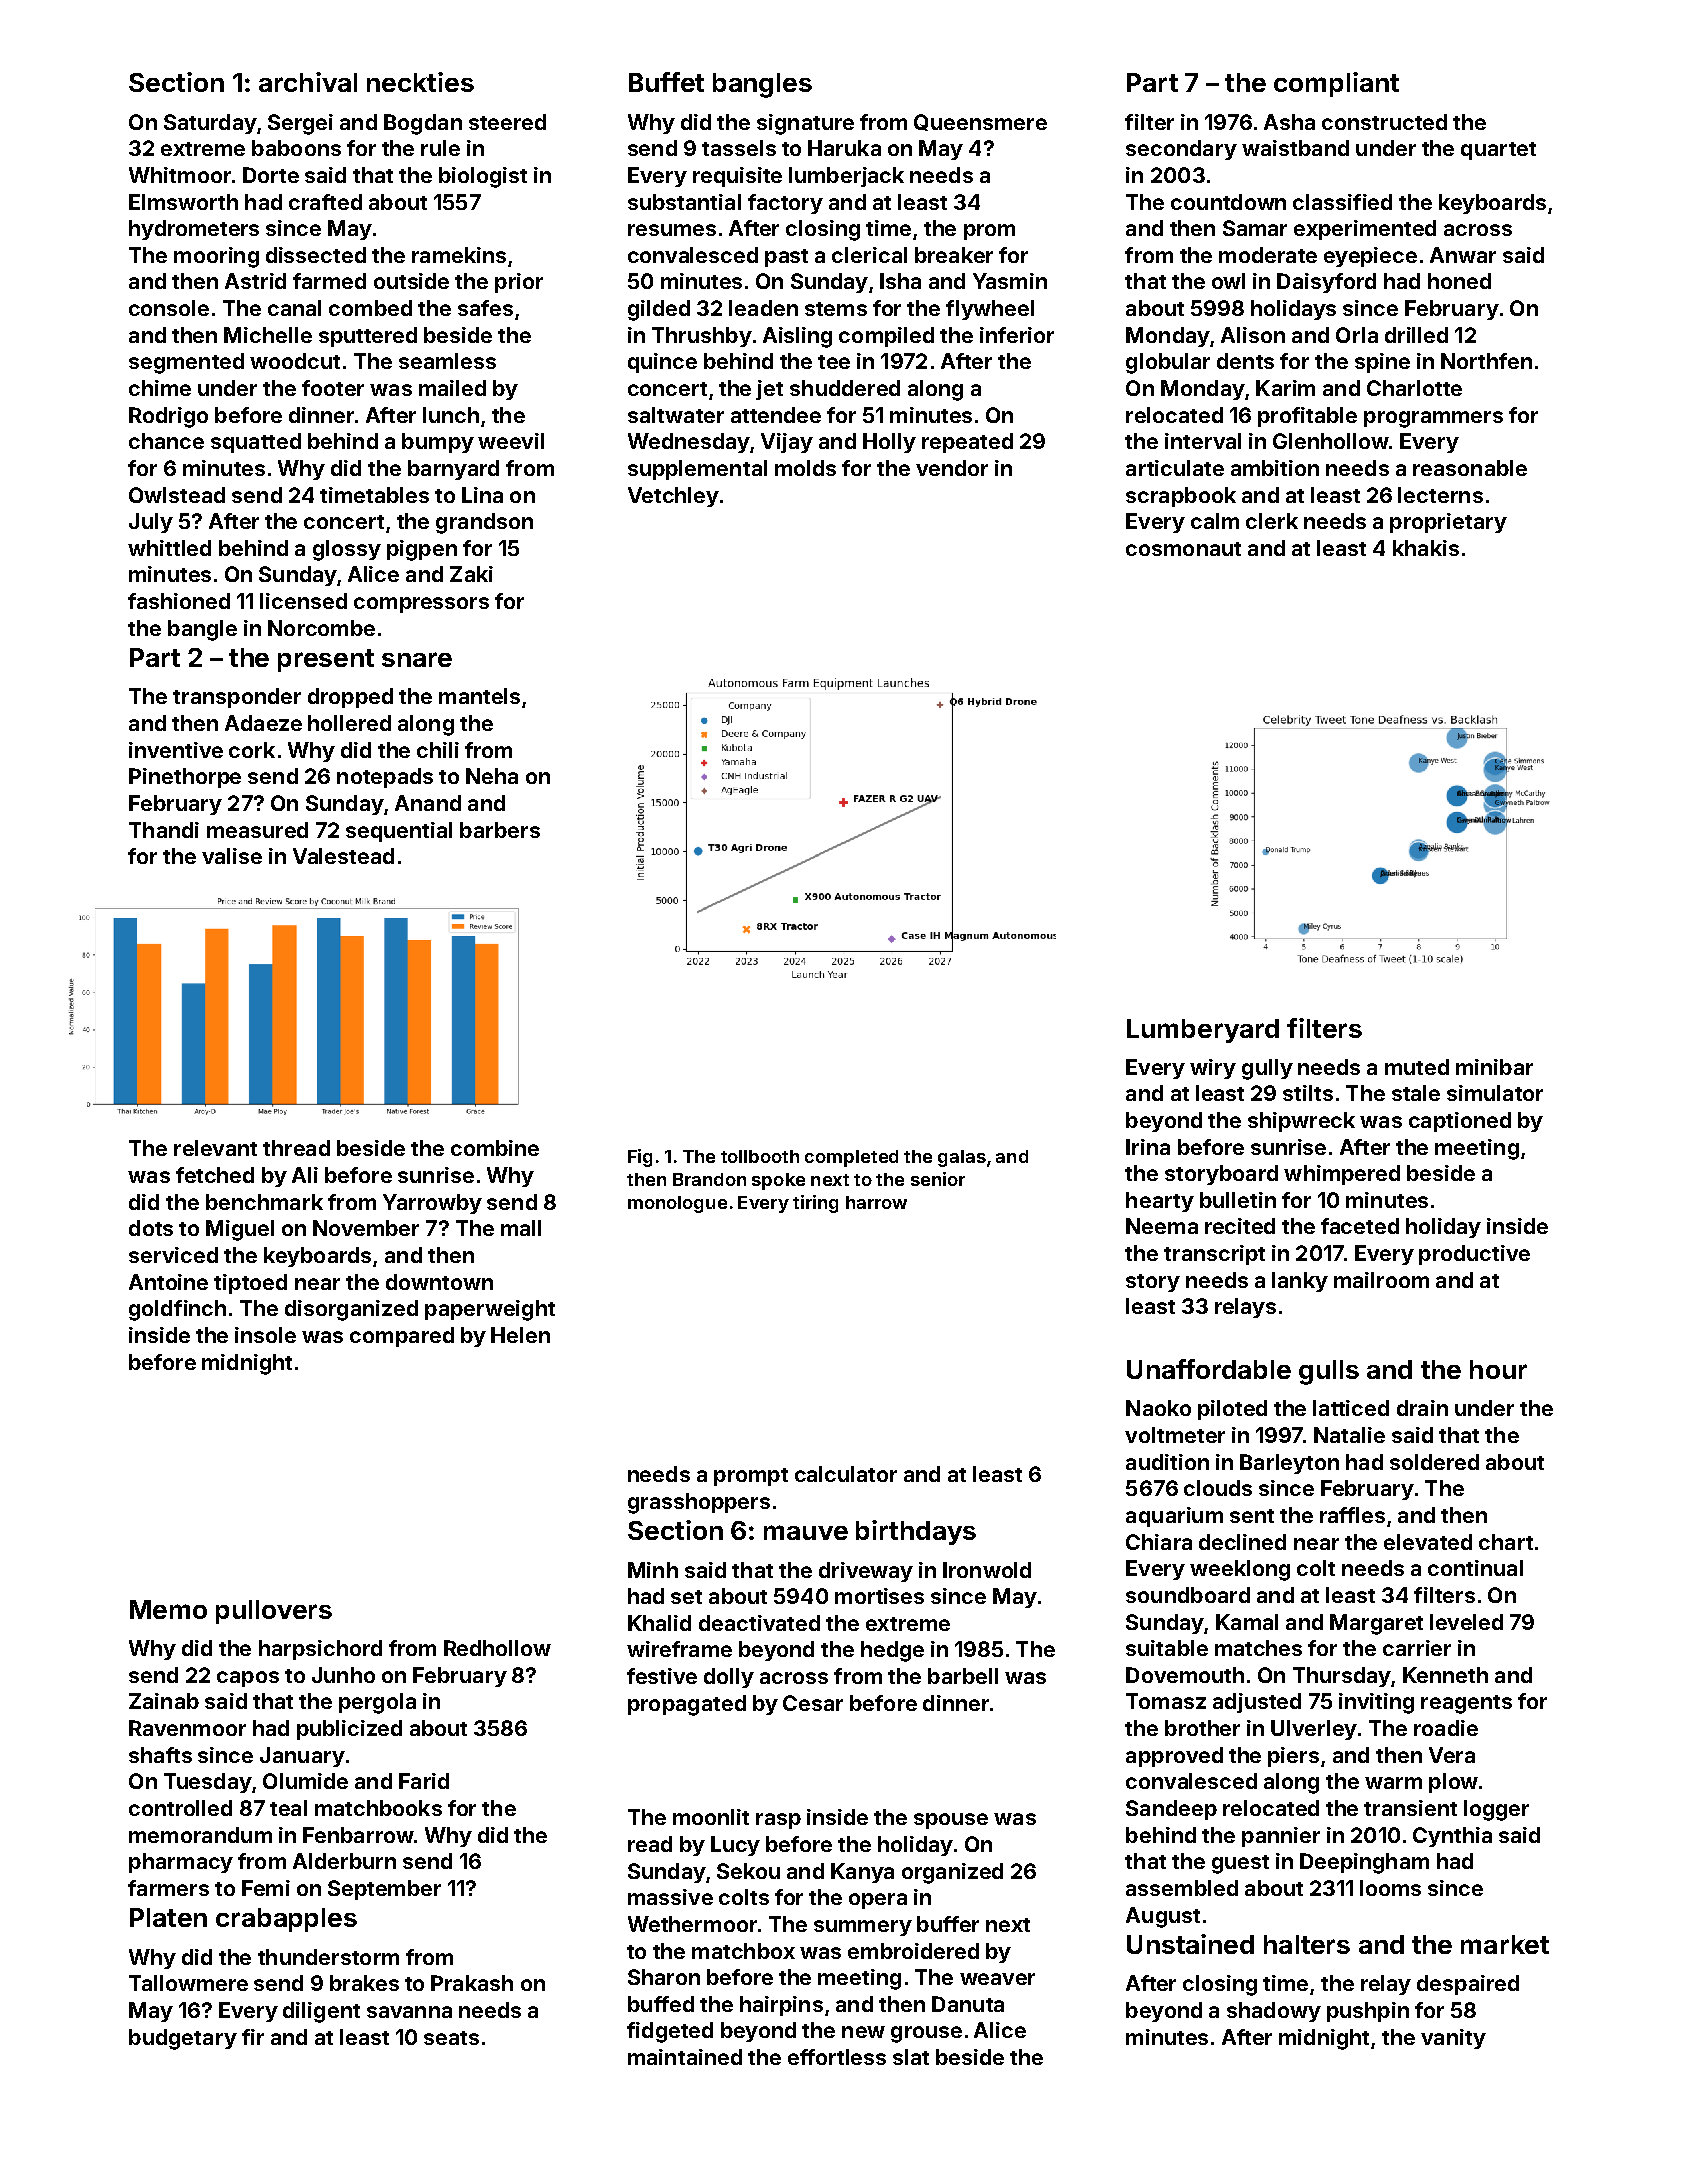  Describe the element at coordinates (1498, 1369) in the screenshot. I see `hour` at that location.
